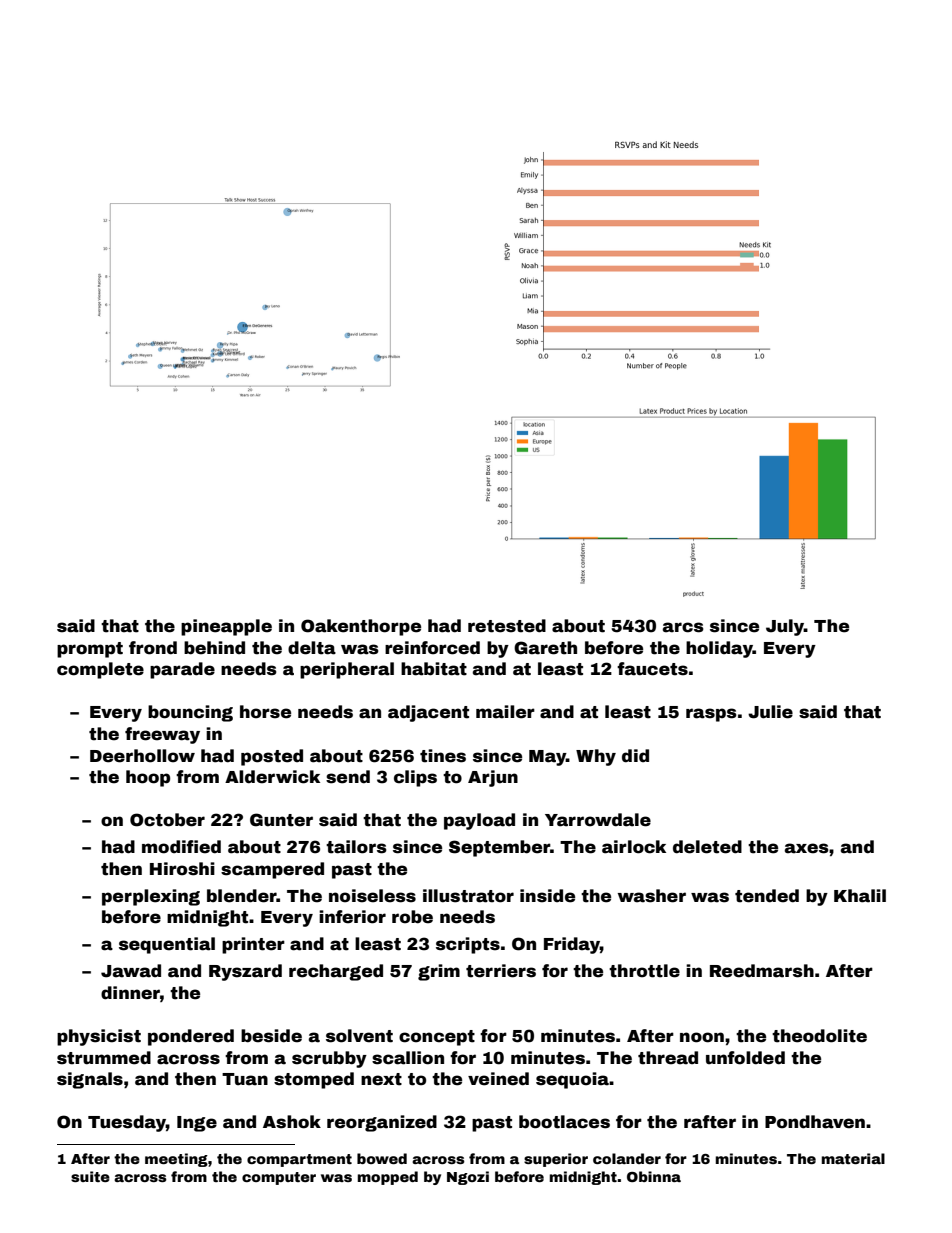  What do you see at coordinates (245, 1079) in the screenshot?
I see `Tuan` at bounding box center [245, 1079].
